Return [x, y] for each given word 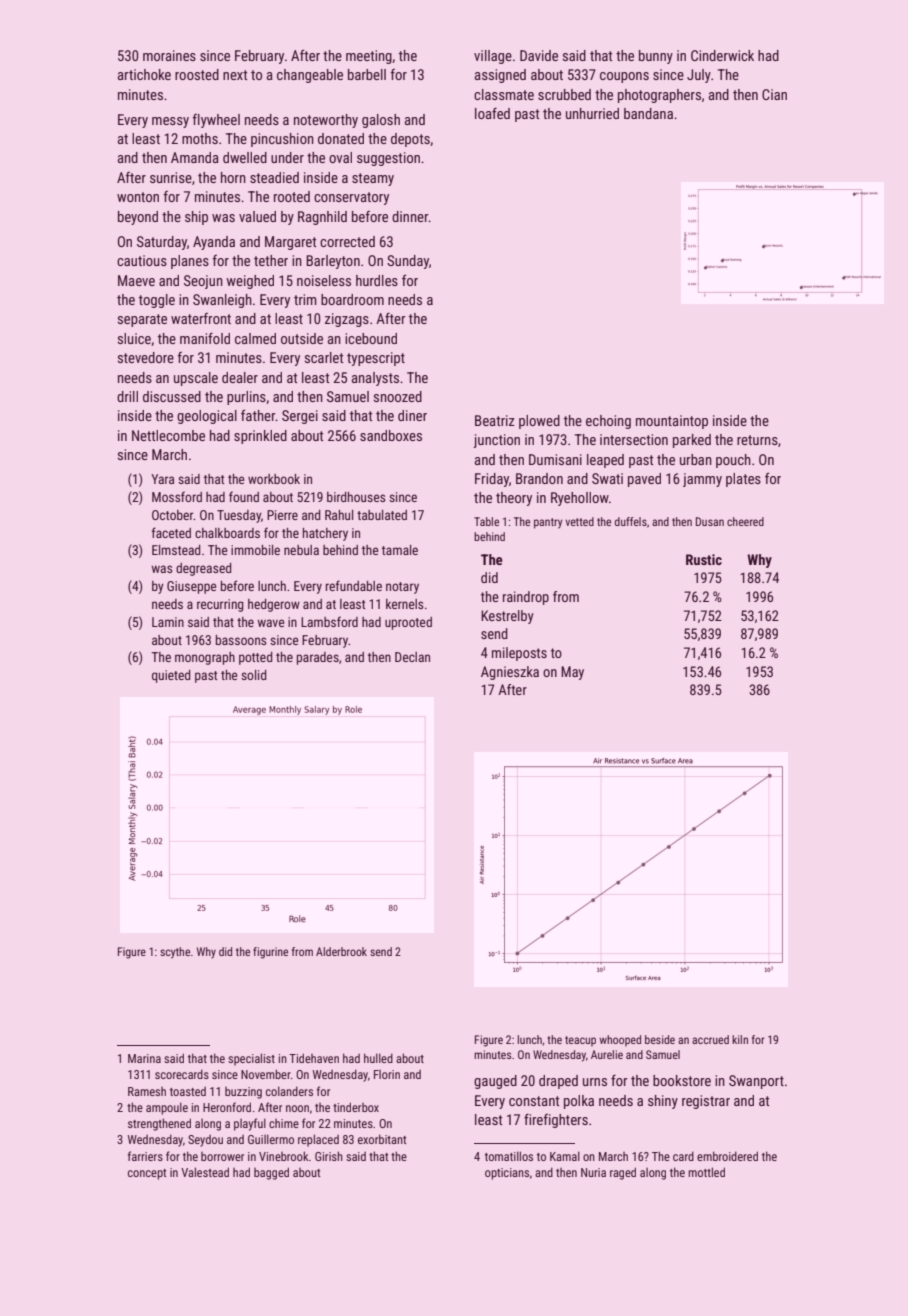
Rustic [704, 559]
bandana [648, 113]
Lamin [168, 622]
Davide [539, 55]
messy [170, 122]
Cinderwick [722, 55]
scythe [175, 953]
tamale [400, 550]
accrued [710, 1039]
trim [305, 299]
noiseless [324, 280]
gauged [495, 1082]
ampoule [167, 1108]
